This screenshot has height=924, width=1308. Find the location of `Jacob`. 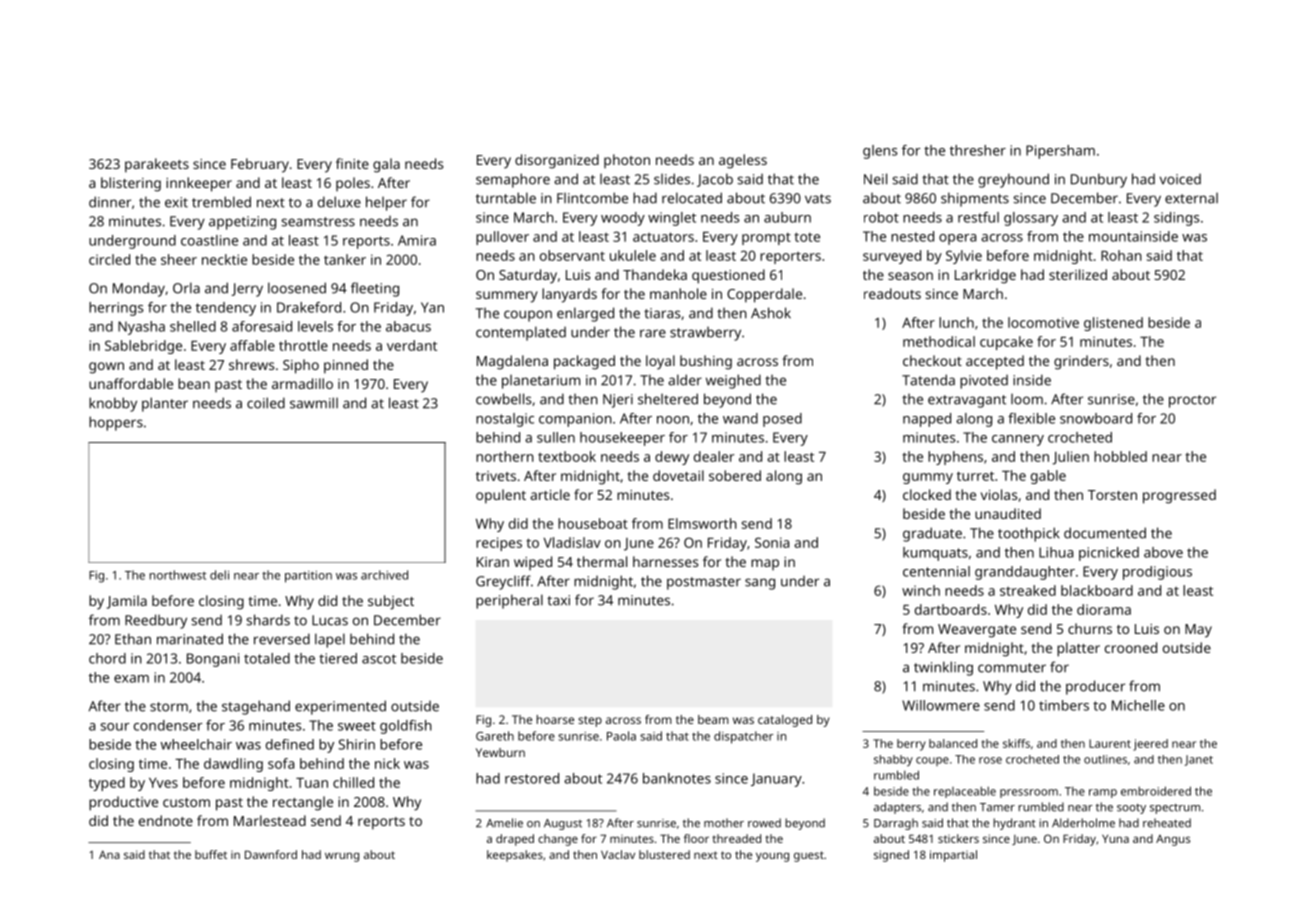

Jacob is located at coordinates (715, 180).
